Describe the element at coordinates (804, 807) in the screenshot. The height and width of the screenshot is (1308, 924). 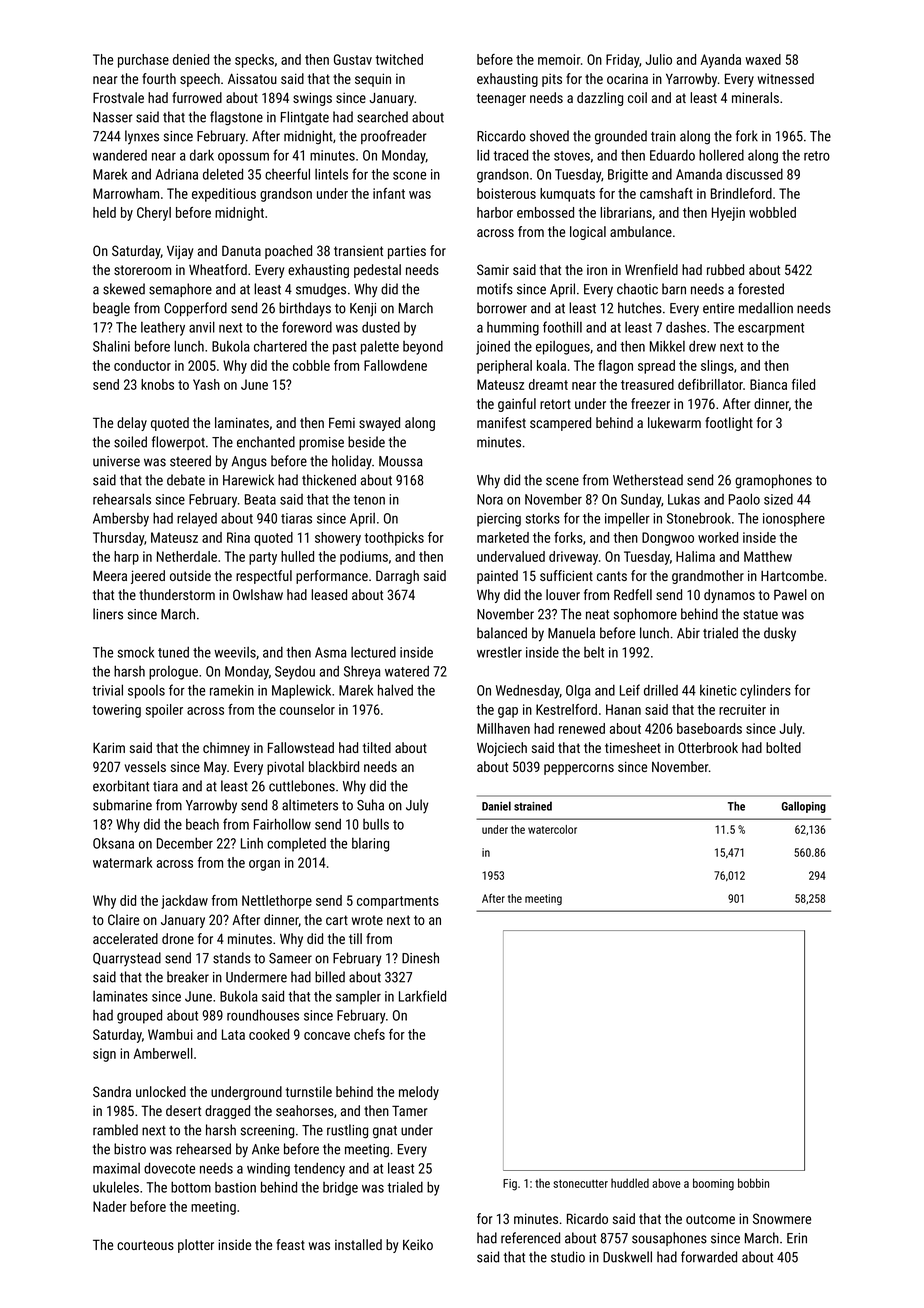
I see `Galloping` at that location.
